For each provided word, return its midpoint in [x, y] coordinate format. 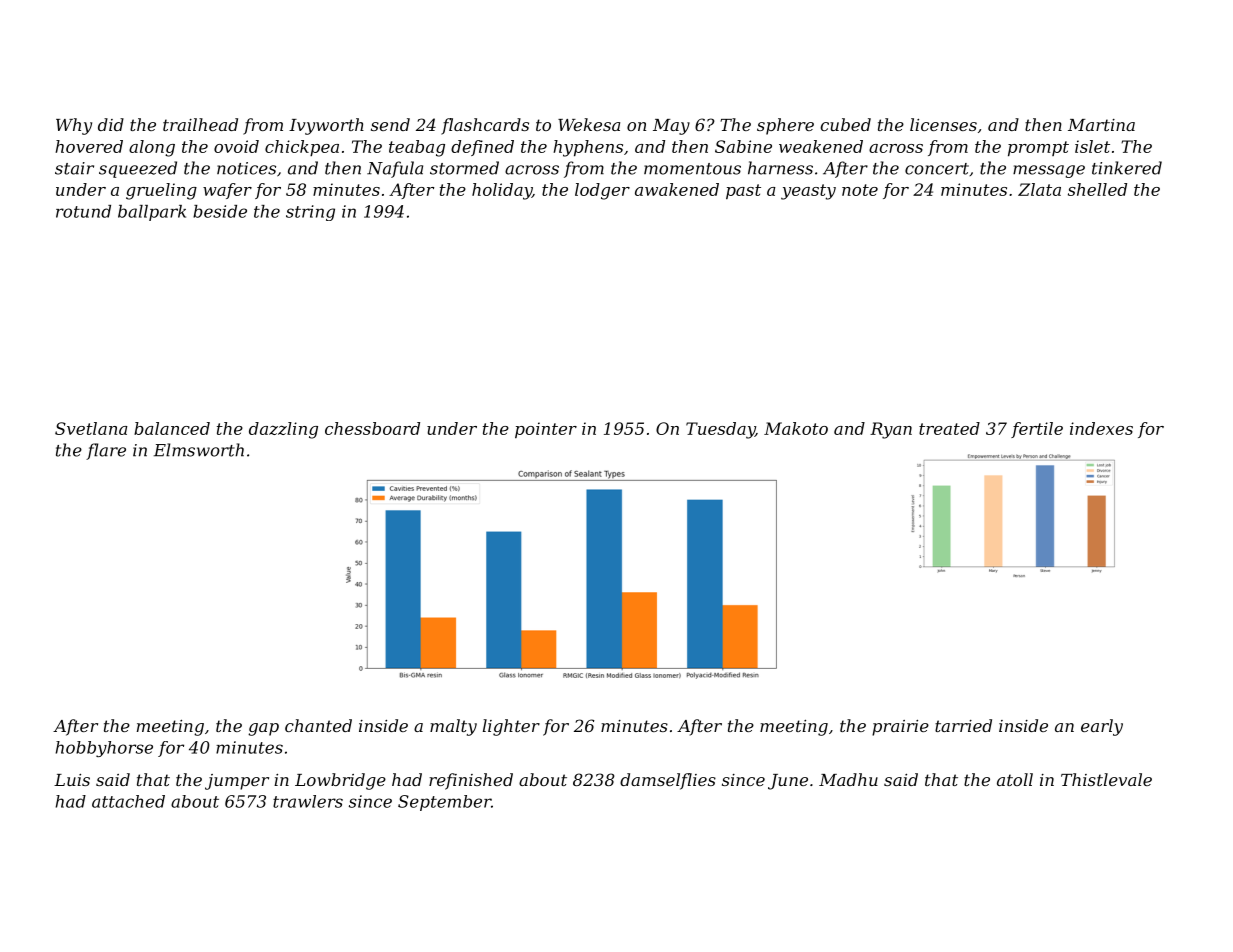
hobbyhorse [104, 749]
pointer [546, 430]
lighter [511, 727]
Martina [1101, 125]
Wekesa [589, 124]
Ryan [891, 430]
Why [74, 126]
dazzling [283, 430]
